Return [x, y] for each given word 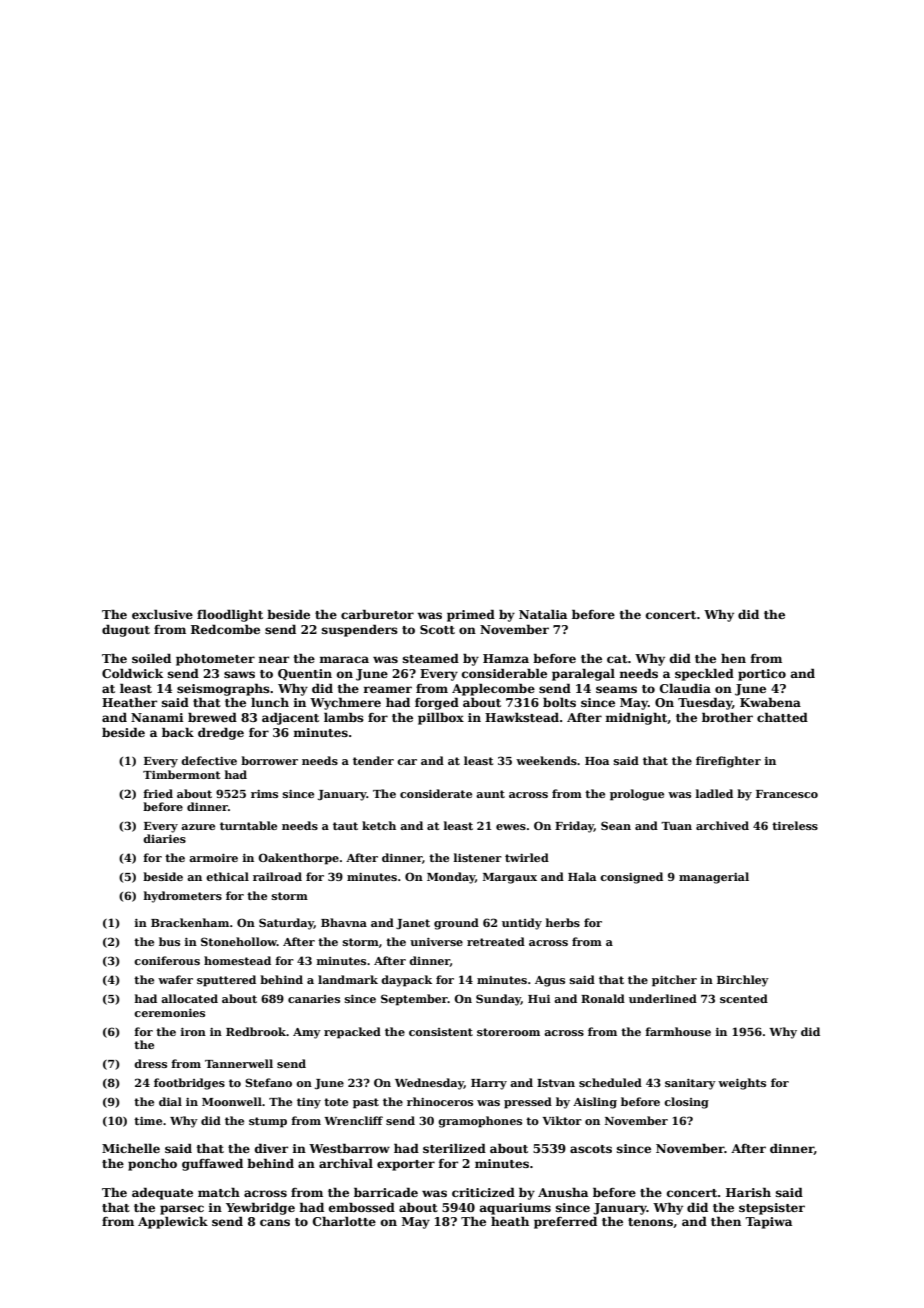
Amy [307, 1033]
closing [686, 1103]
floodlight [230, 615]
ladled [714, 793]
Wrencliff [353, 1120]
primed [471, 616]
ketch [379, 825]
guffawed [212, 1164]
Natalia [543, 614]
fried [158, 793]
